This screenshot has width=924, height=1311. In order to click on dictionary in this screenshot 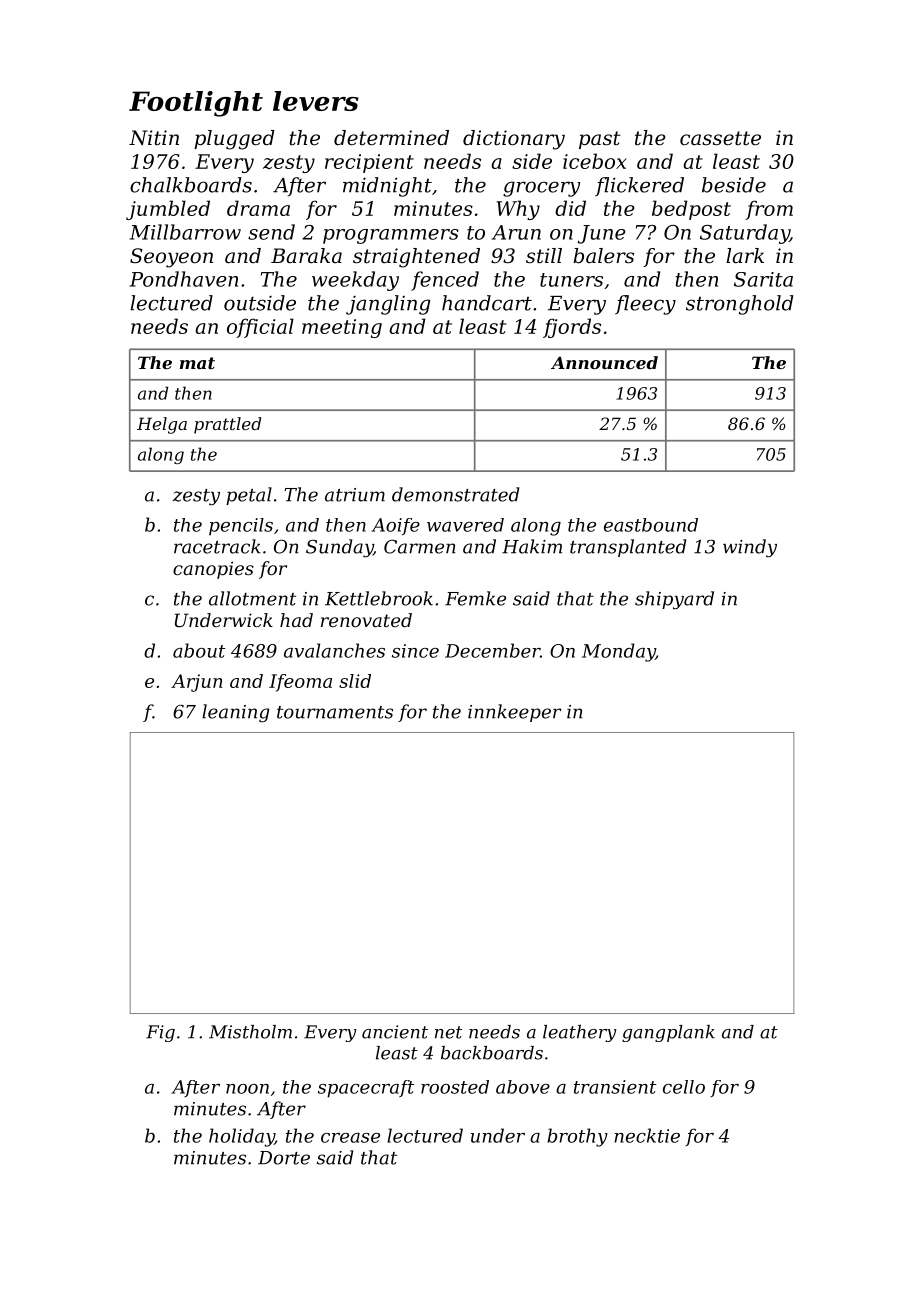, I will do `click(514, 140)`.
